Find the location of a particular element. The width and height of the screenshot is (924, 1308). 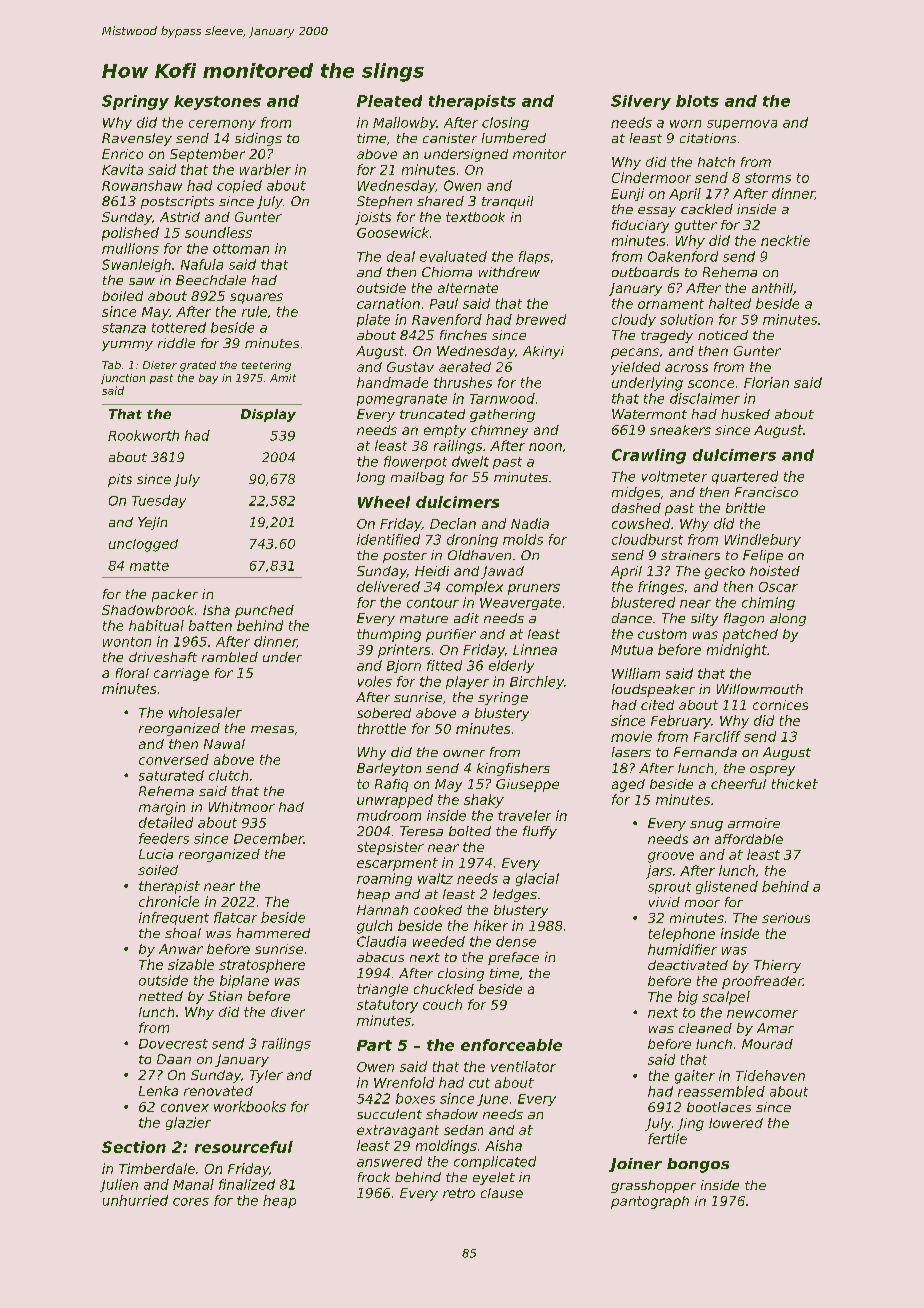

husked is located at coordinates (745, 414).
